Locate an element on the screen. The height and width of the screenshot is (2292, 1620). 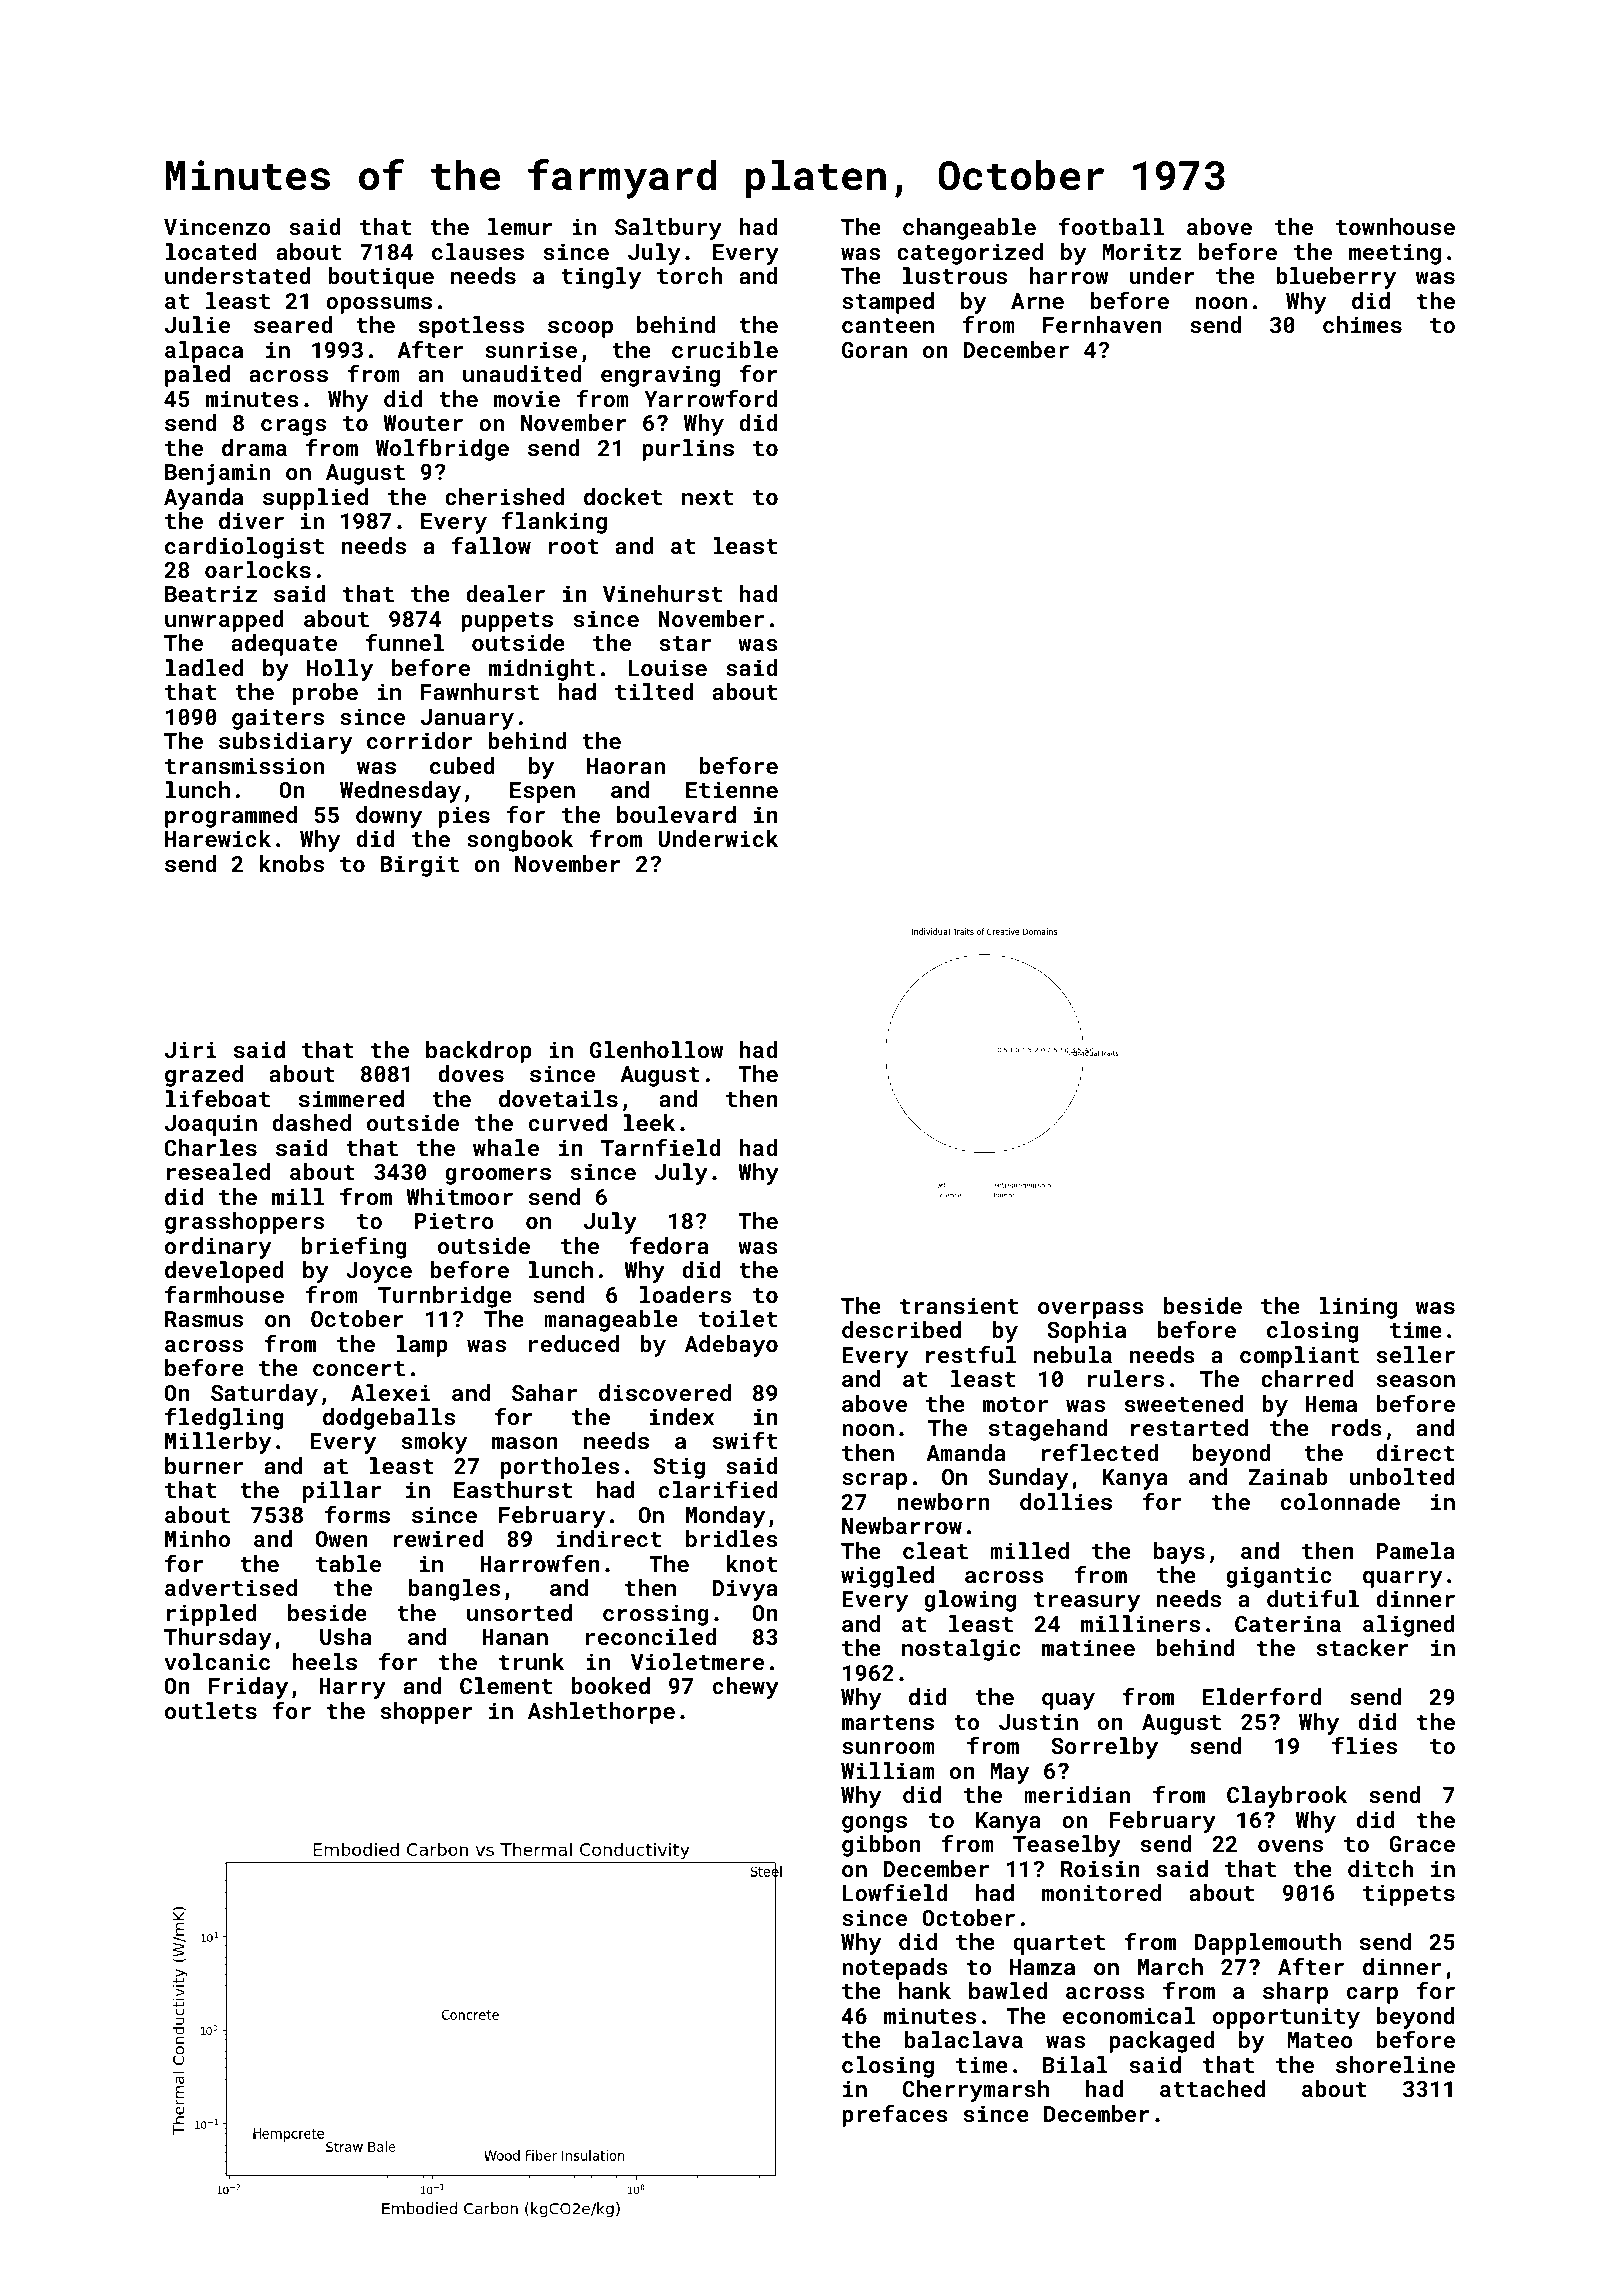
overpass is located at coordinates (1091, 1310).
